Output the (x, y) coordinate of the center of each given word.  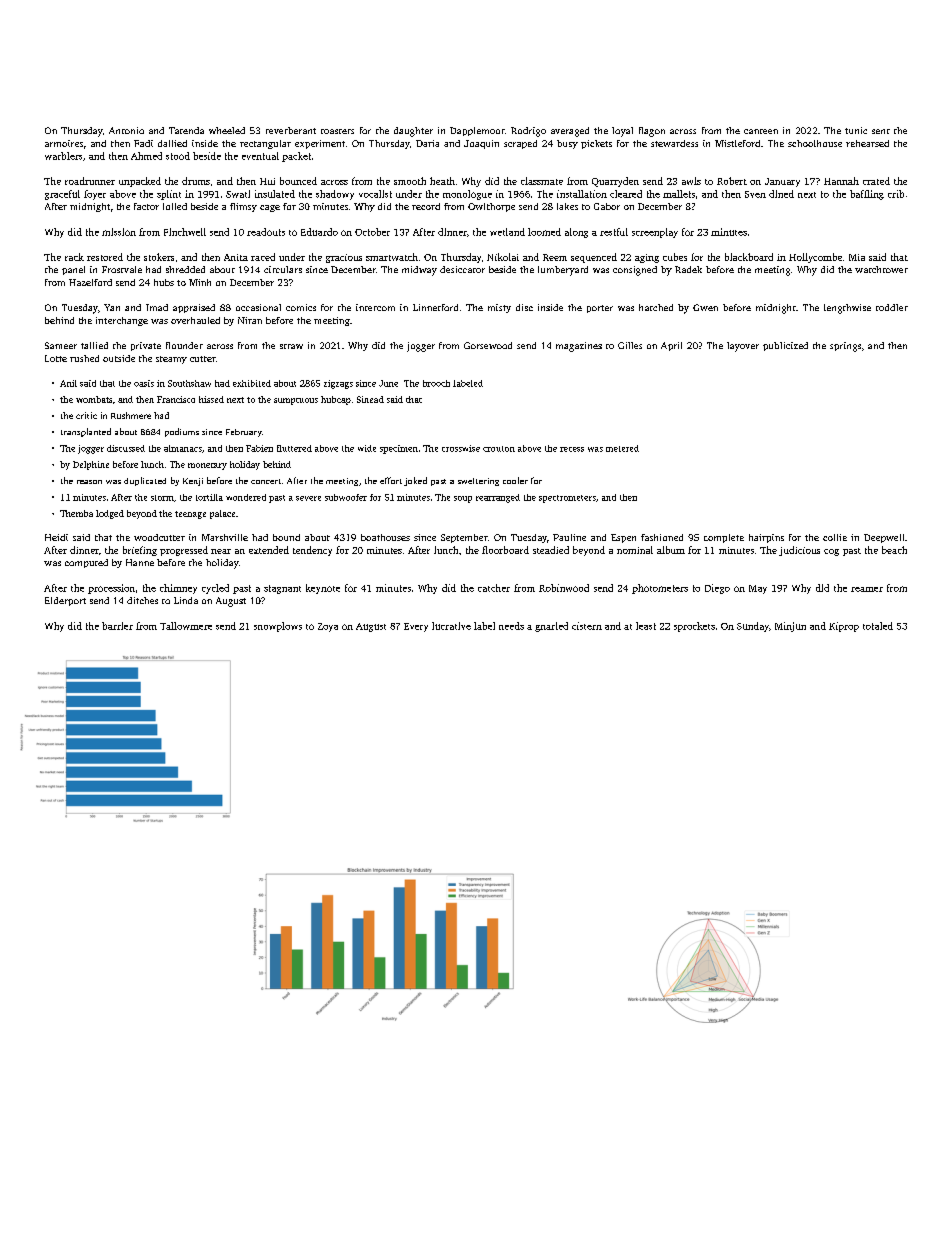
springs (845, 347)
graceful (62, 195)
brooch (436, 383)
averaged (570, 132)
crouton (499, 449)
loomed (544, 232)
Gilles (630, 345)
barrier (117, 626)
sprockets (694, 627)
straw (291, 346)
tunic (856, 130)
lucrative (451, 626)
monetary (207, 466)
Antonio (126, 130)
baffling (867, 195)
